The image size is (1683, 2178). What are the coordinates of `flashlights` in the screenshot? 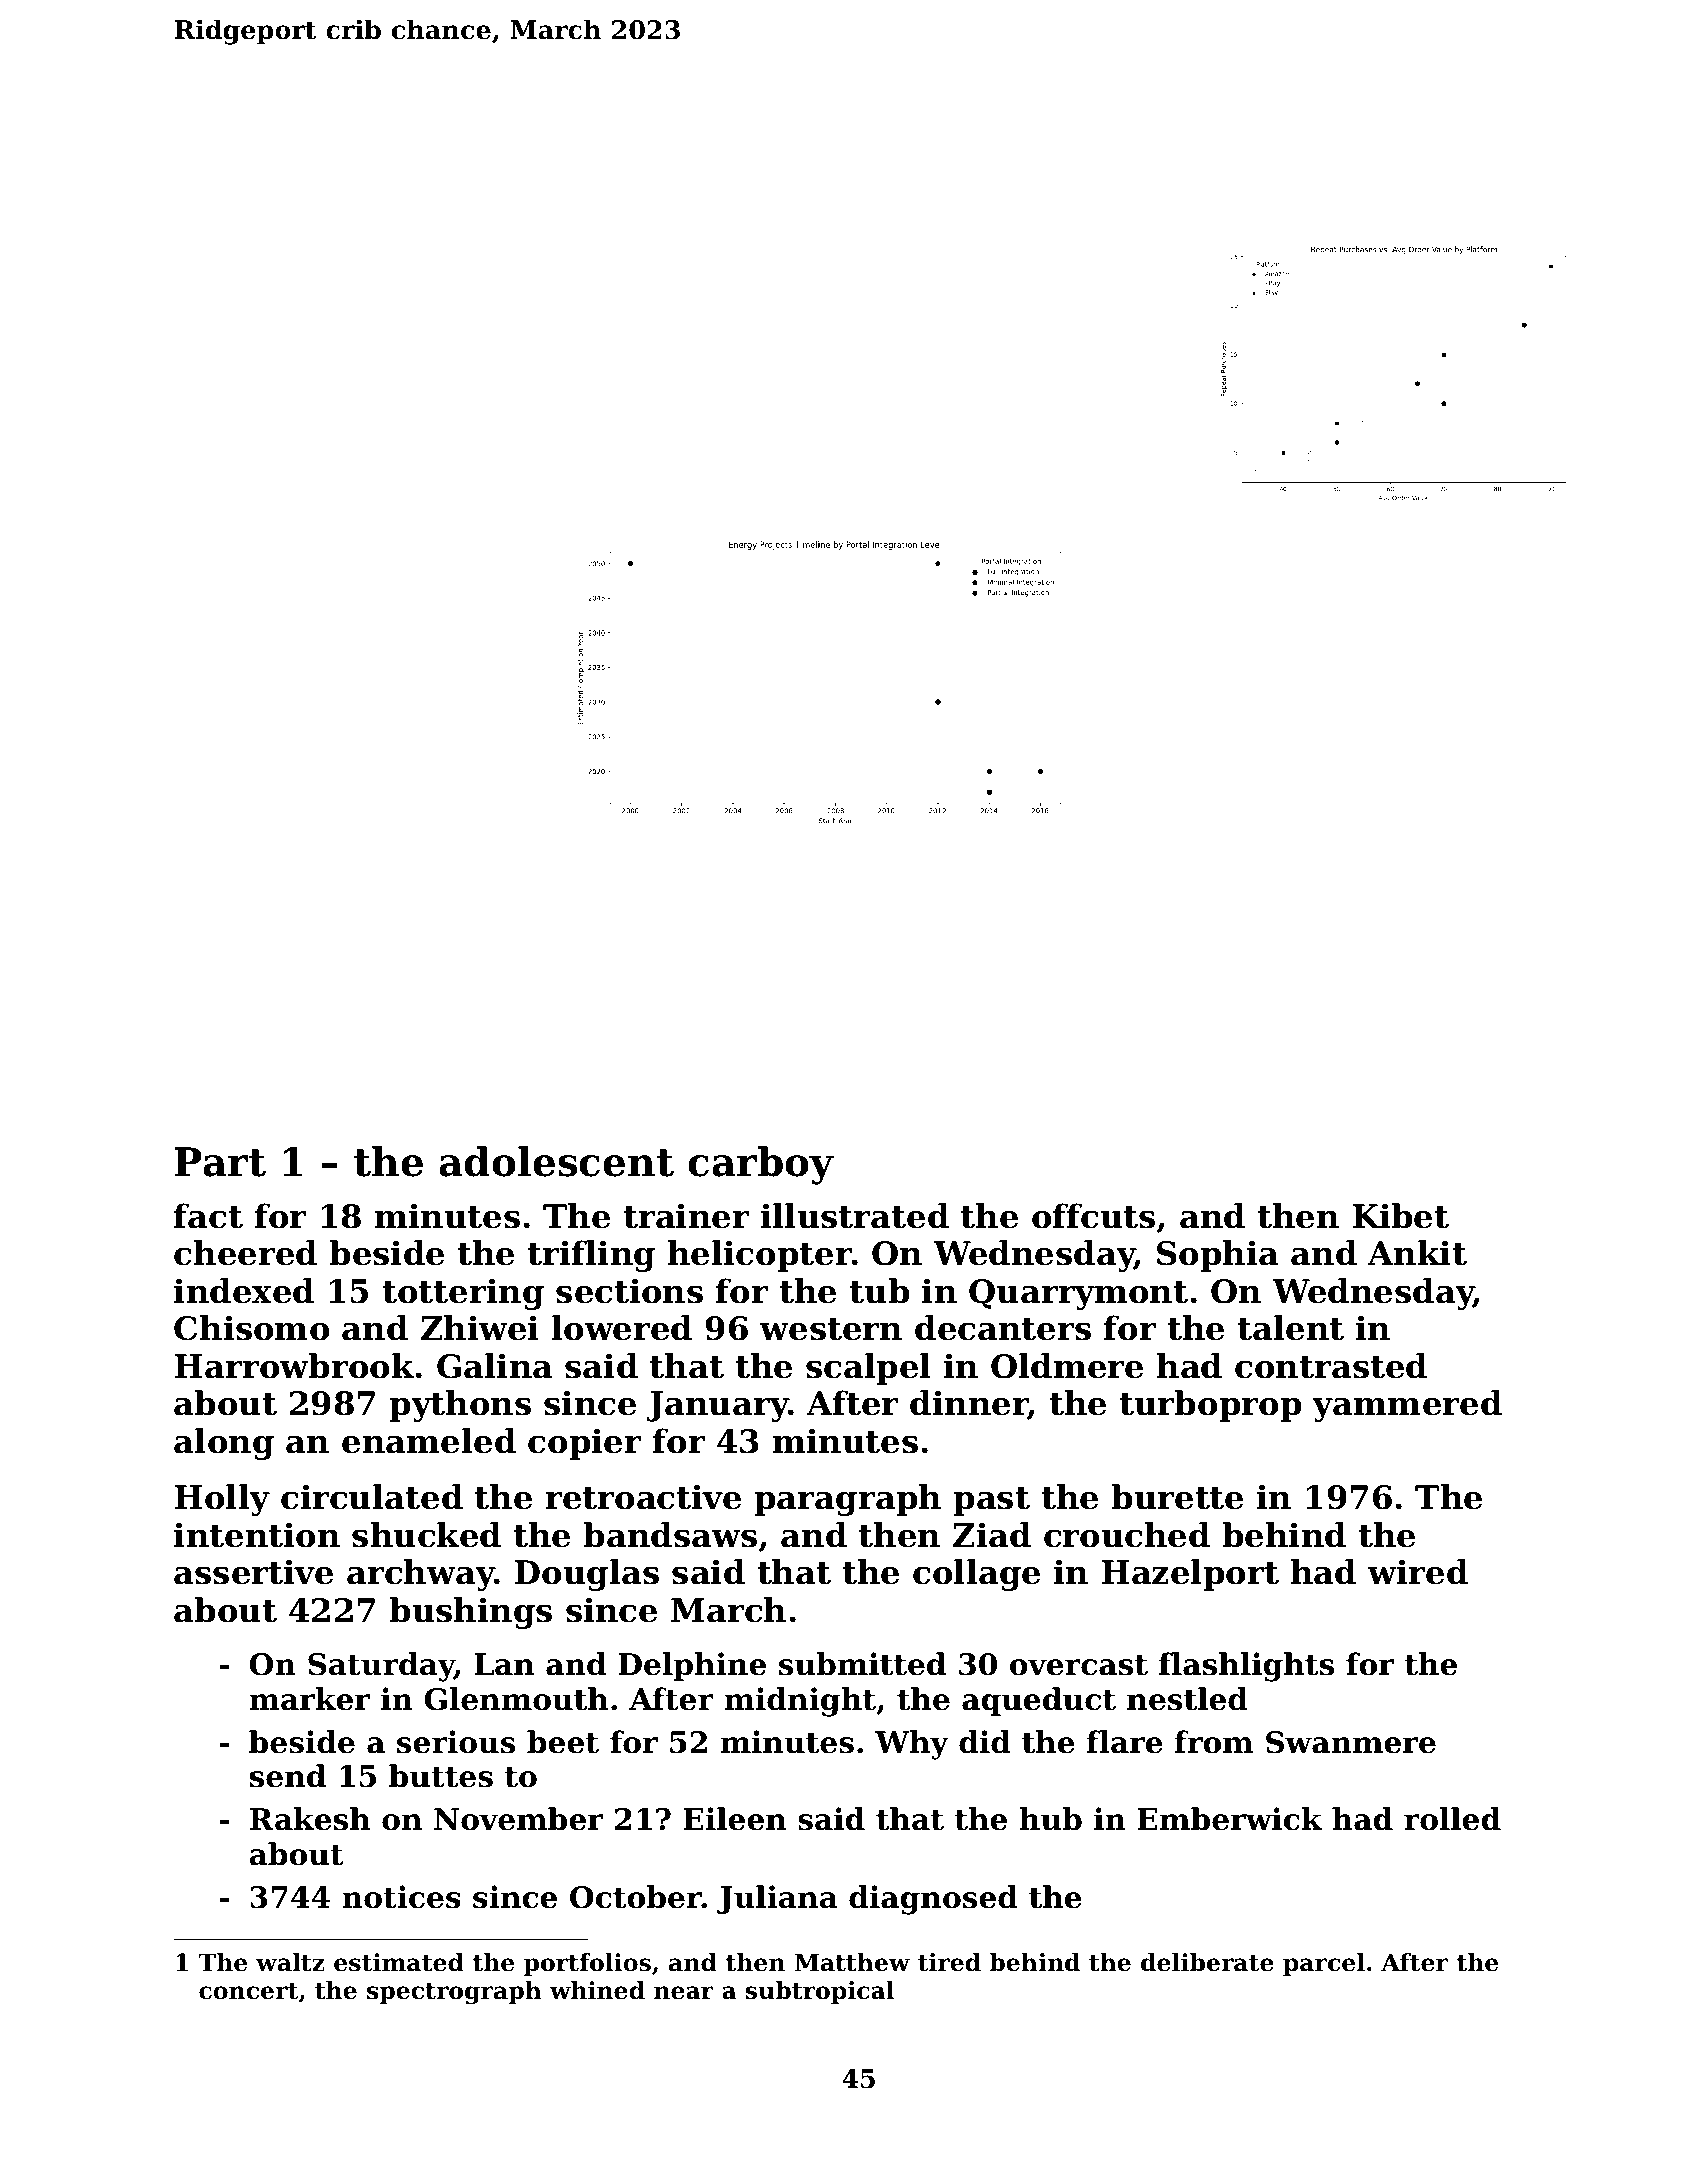 It's located at (1246, 1667).
